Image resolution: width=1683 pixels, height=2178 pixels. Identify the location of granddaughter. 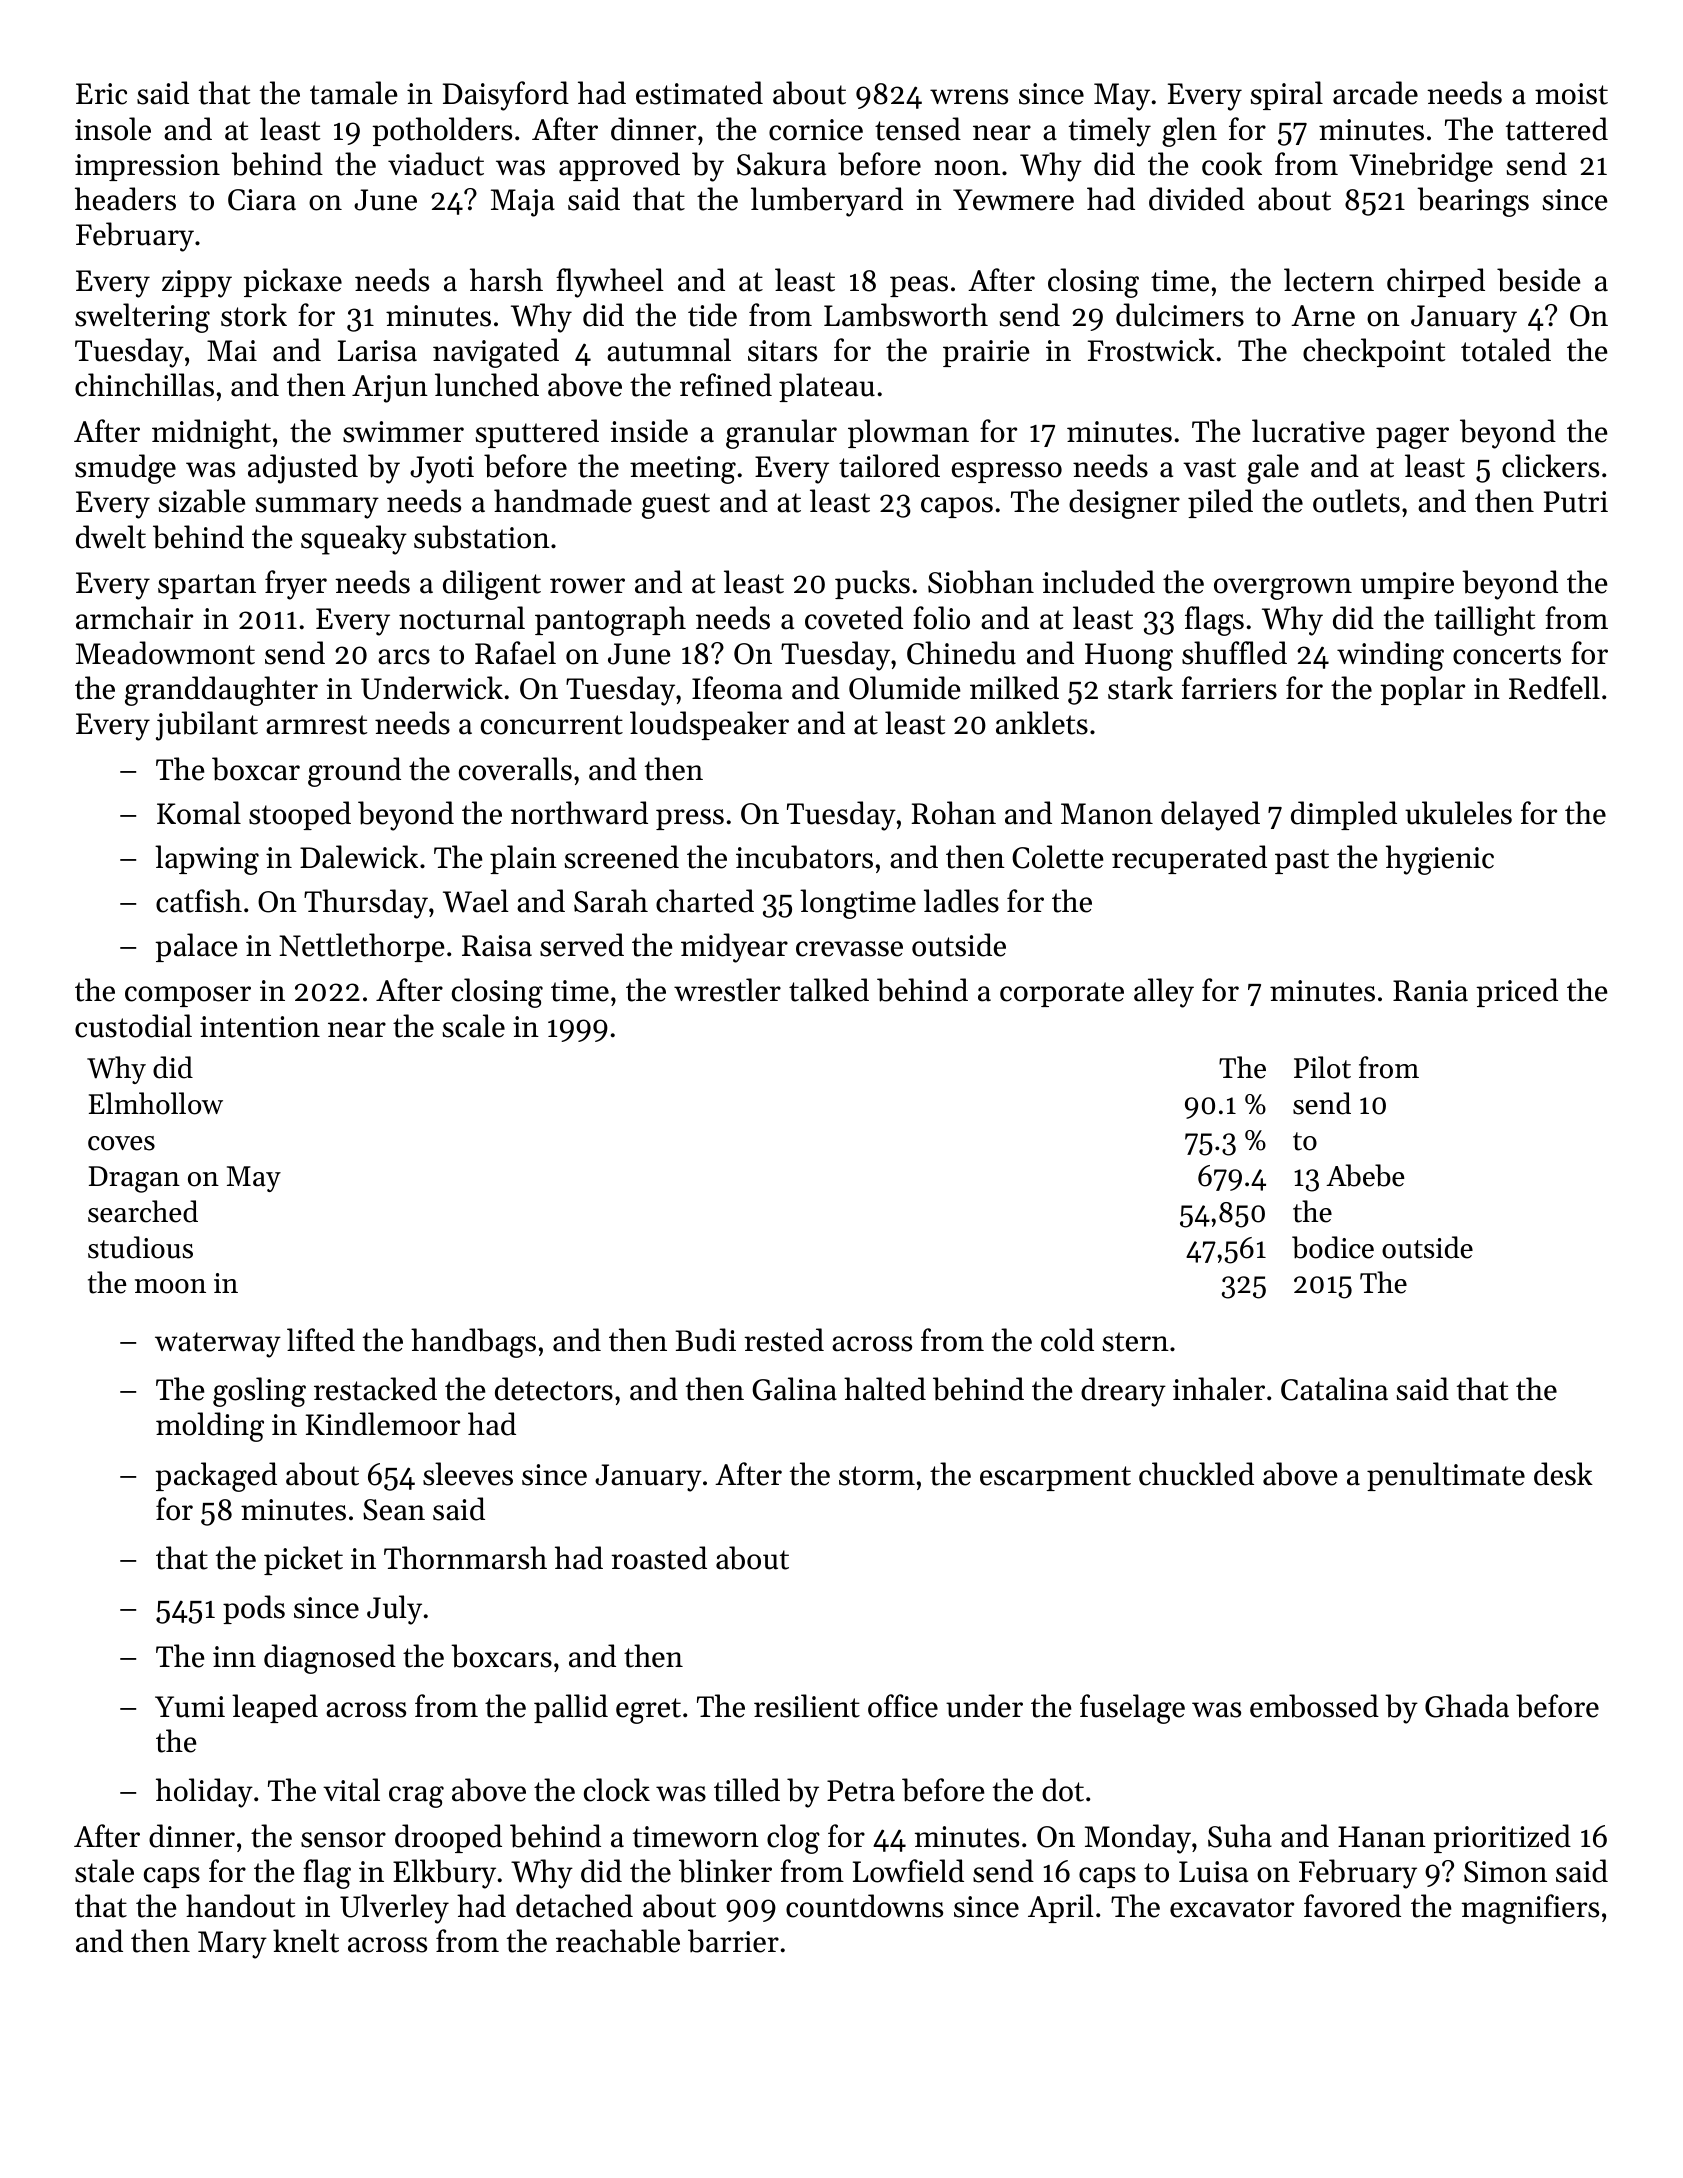
(221, 691).
